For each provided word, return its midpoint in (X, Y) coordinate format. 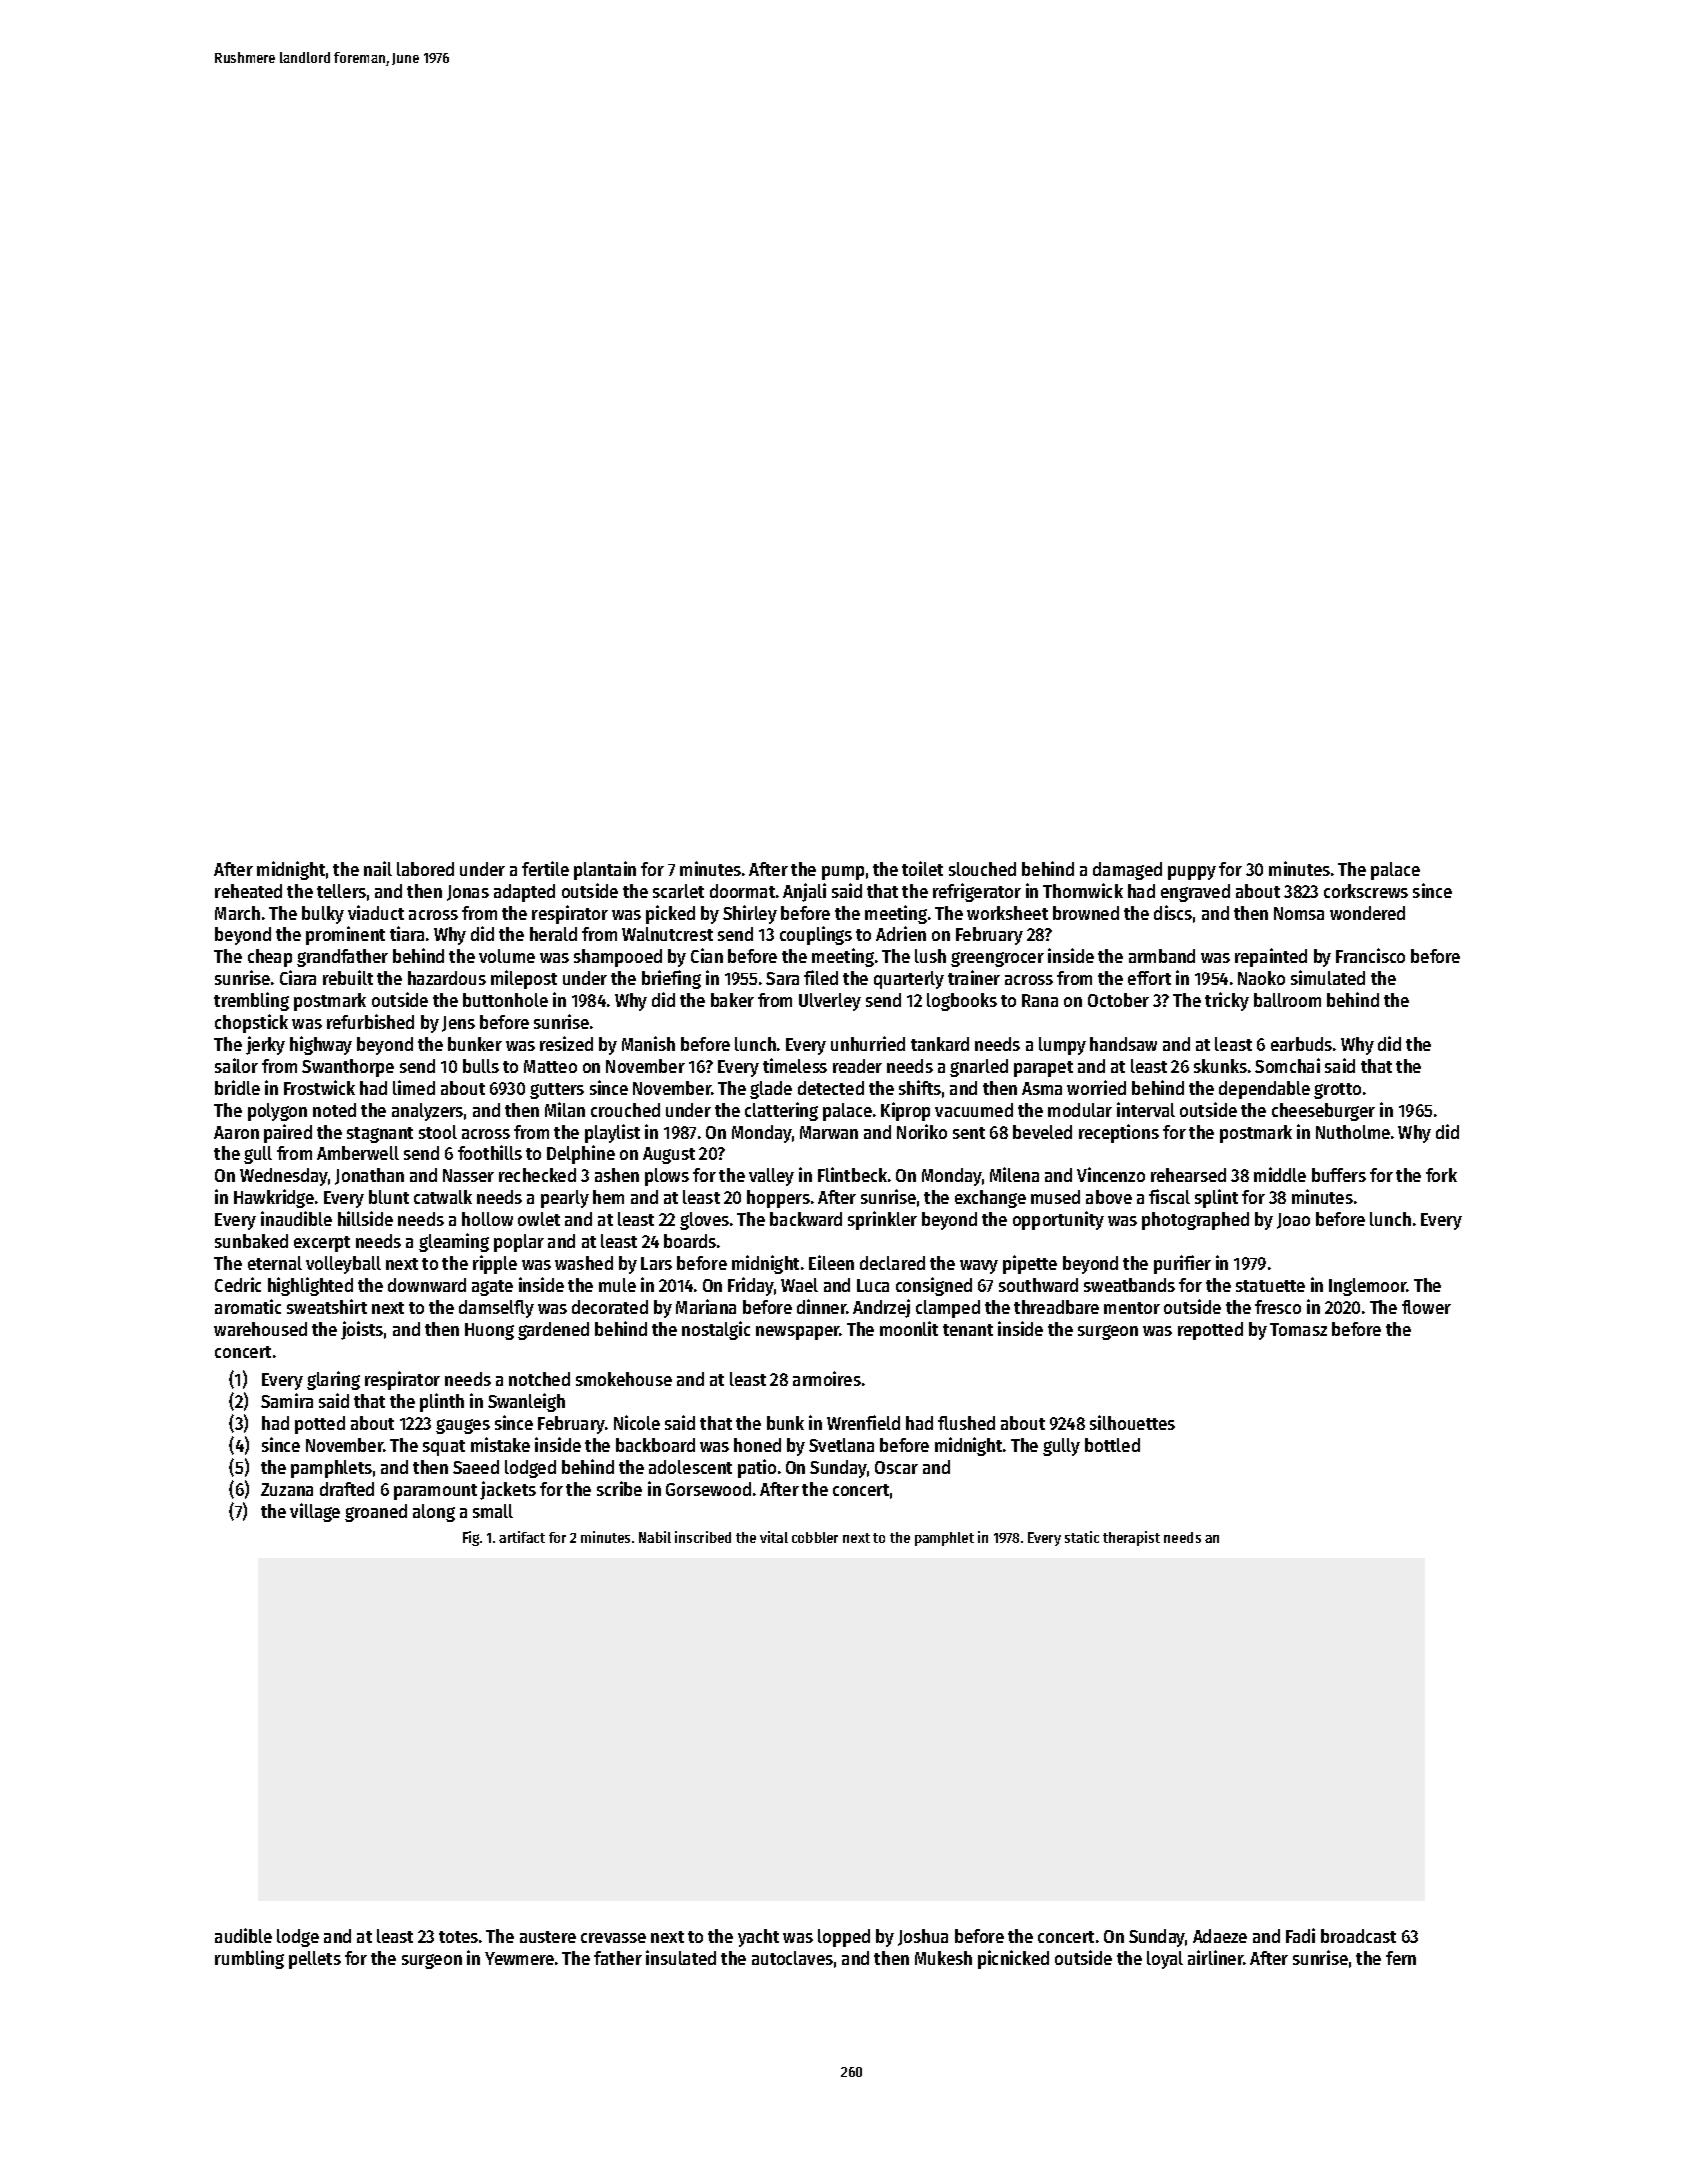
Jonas (468, 893)
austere (548, 1937)
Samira (287, 1400)
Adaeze (1220, 1936)
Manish (648, 1043)
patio (757, 1468)
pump (843, 873)
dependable (1264, 1090)
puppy (1192, 873)
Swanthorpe (348, 1068)
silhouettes (1132, 1422)
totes (458, 1937)
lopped (844, 1938)
